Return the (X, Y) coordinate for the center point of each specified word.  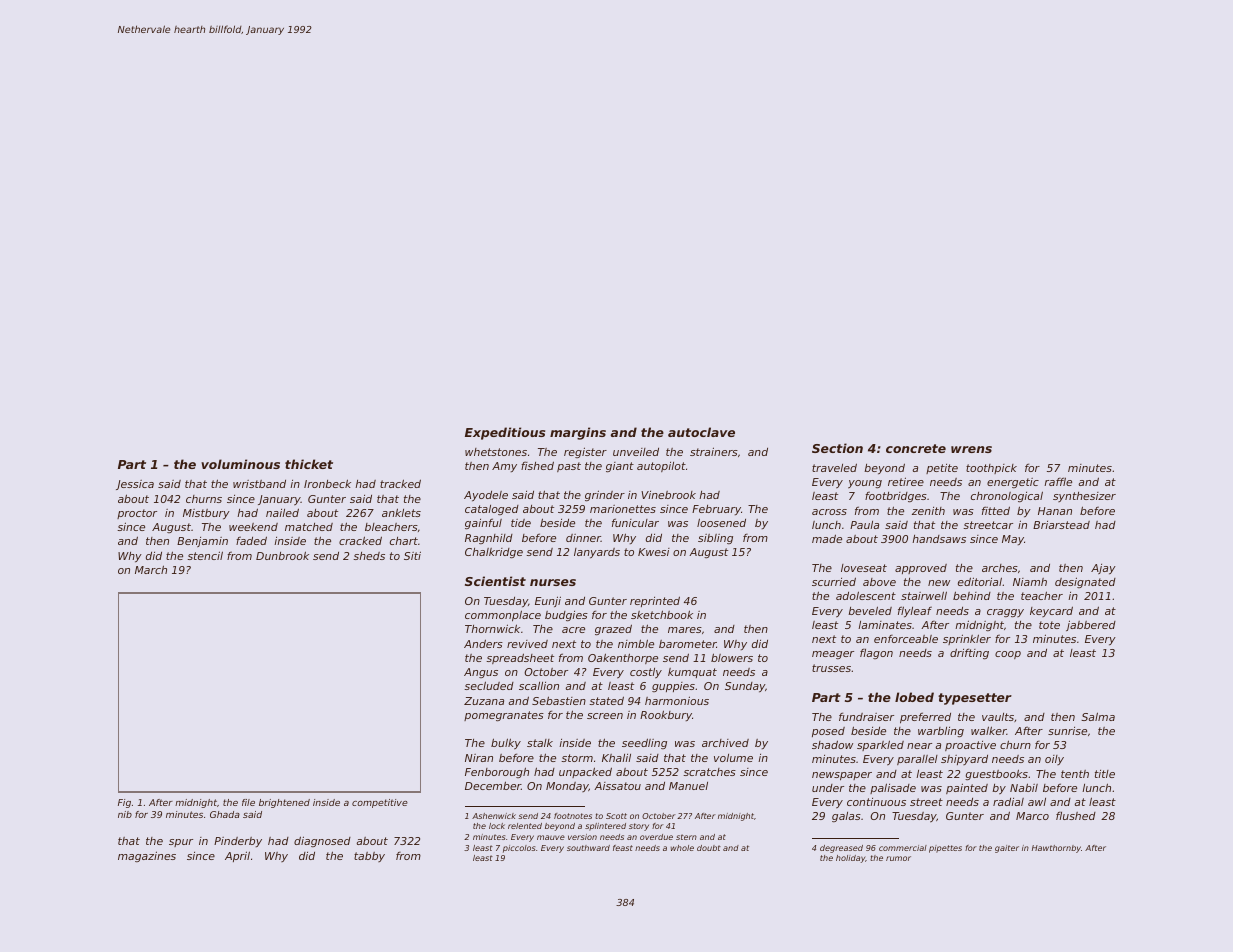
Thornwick (492, 628)
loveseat (864, 568)
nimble (636, 643)
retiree (906, 481)
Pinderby (238, 842)
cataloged (492, 510)
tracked (400, 483)
